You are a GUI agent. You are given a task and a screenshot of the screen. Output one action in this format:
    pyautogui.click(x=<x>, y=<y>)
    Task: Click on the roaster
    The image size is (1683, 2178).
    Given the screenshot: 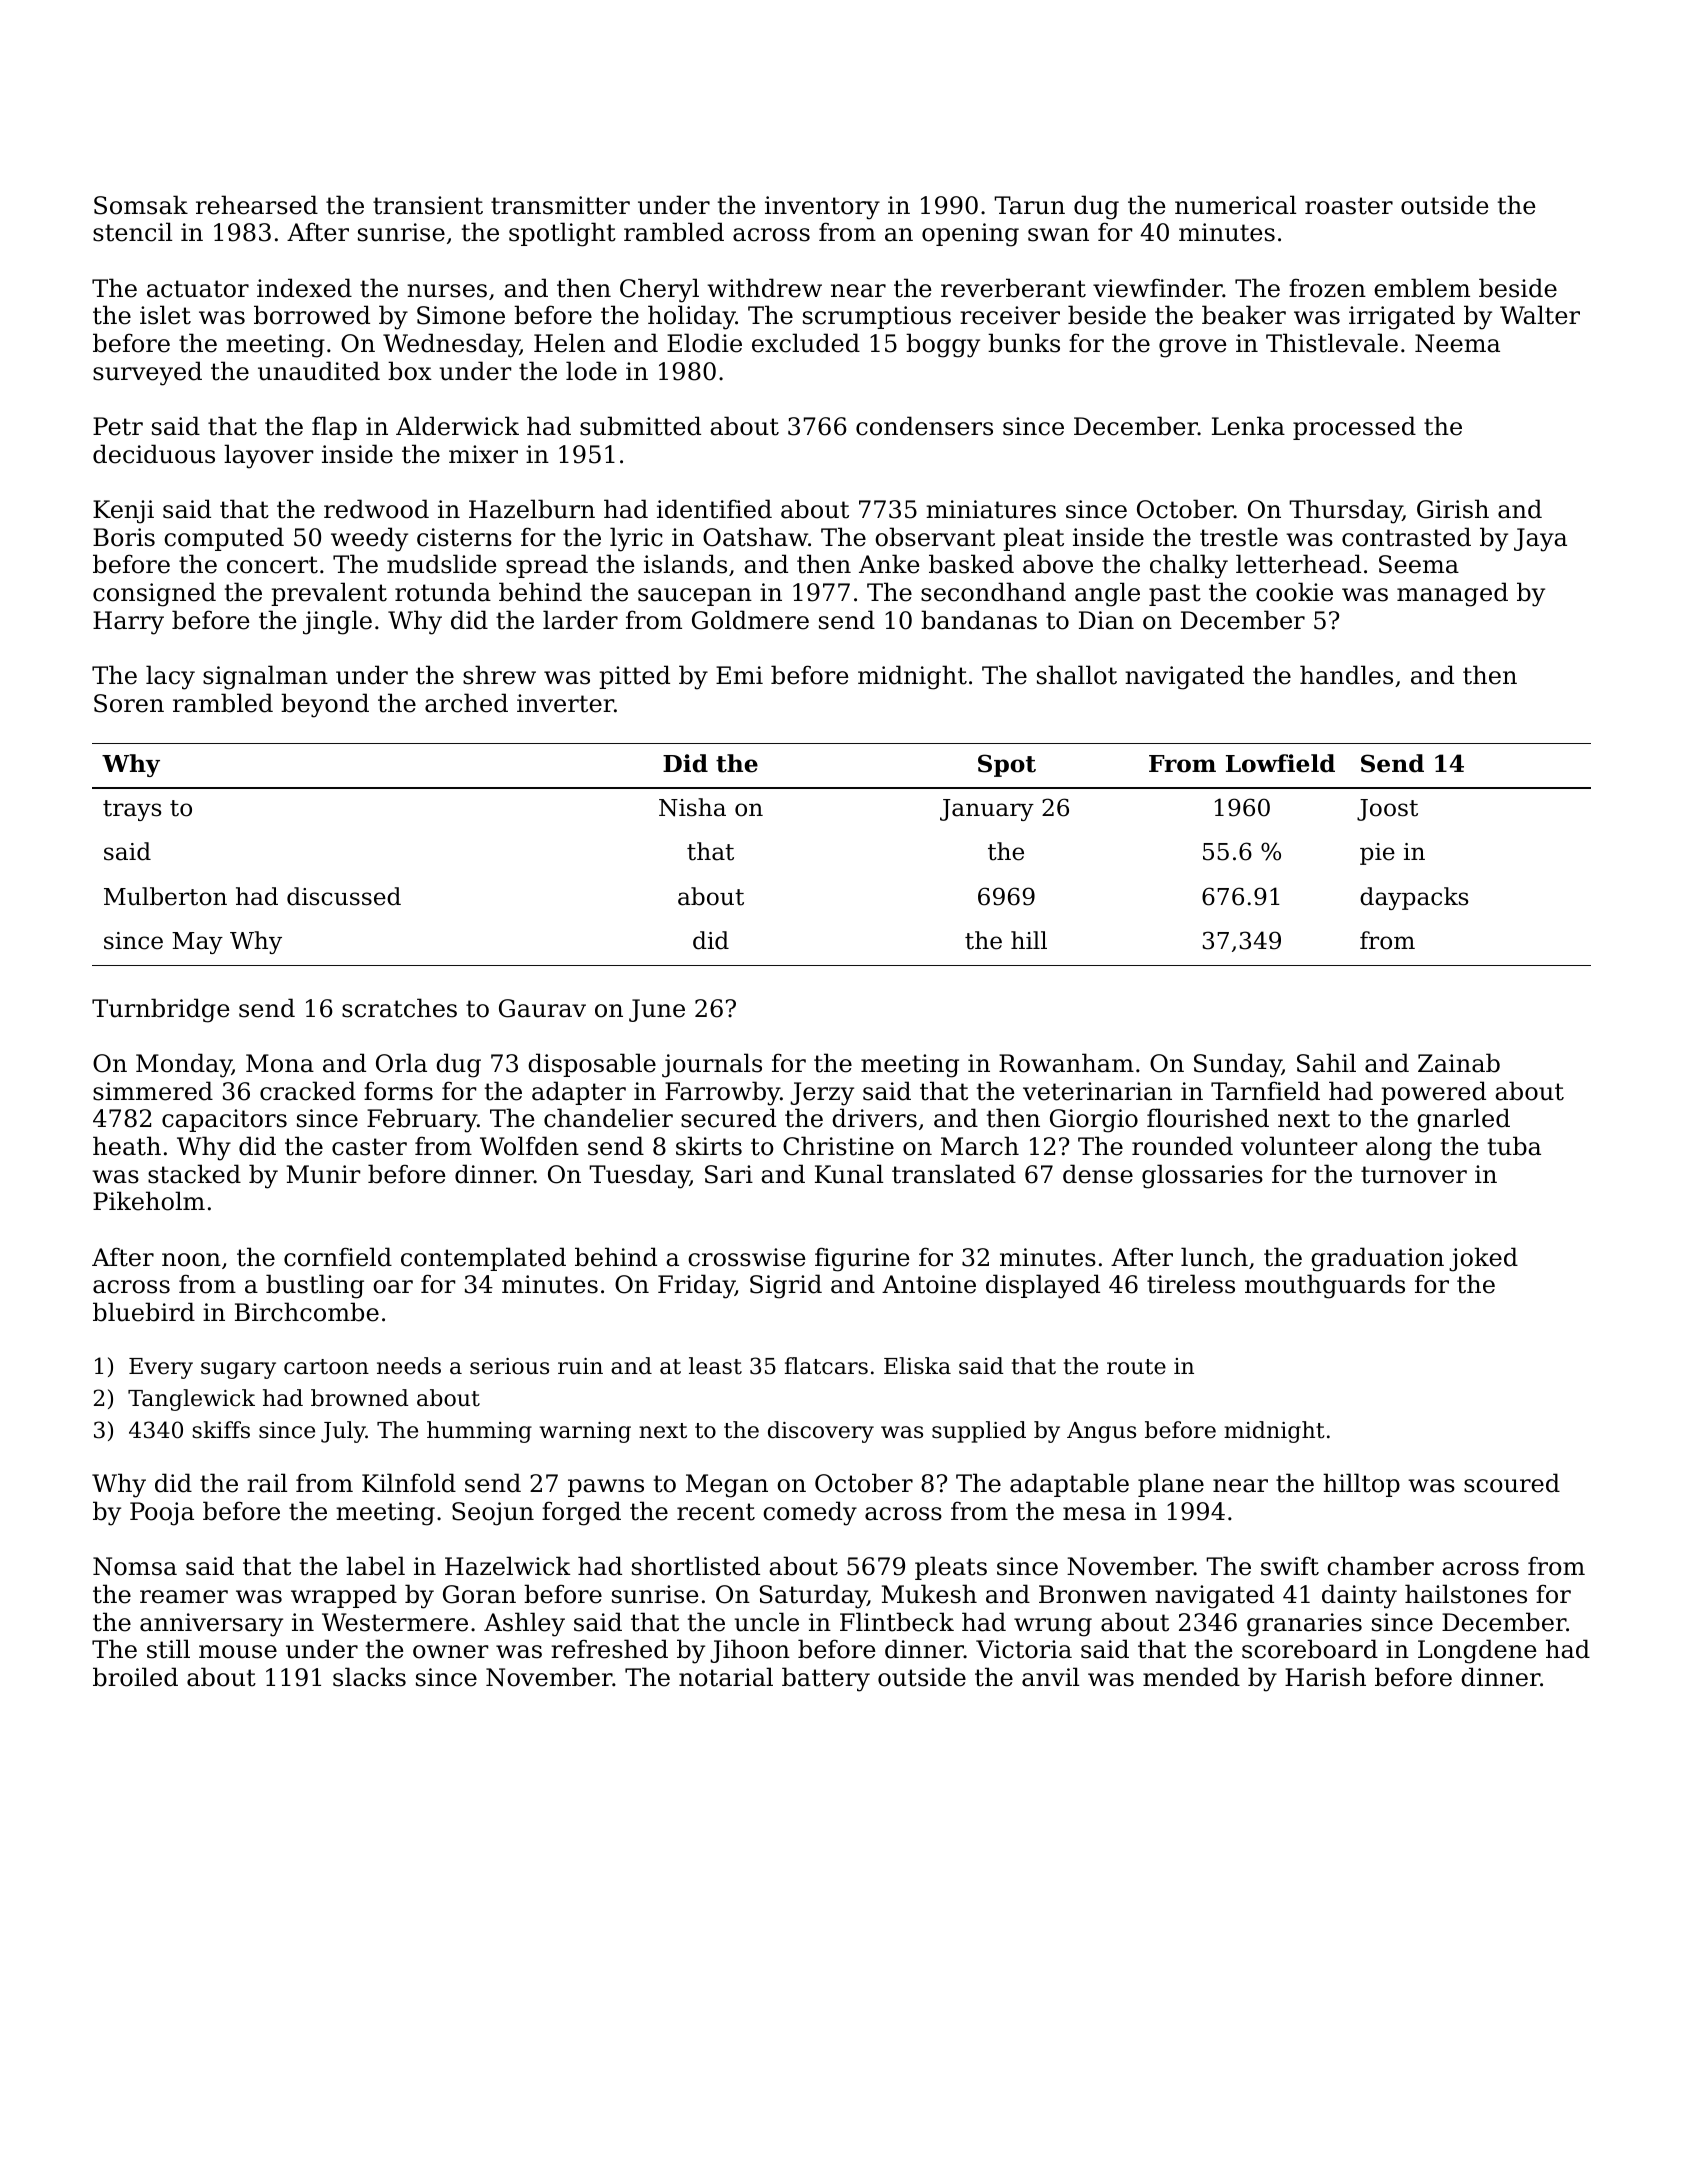 What is the action you would take?
    pyautogui.click(x=1349, y=206)
